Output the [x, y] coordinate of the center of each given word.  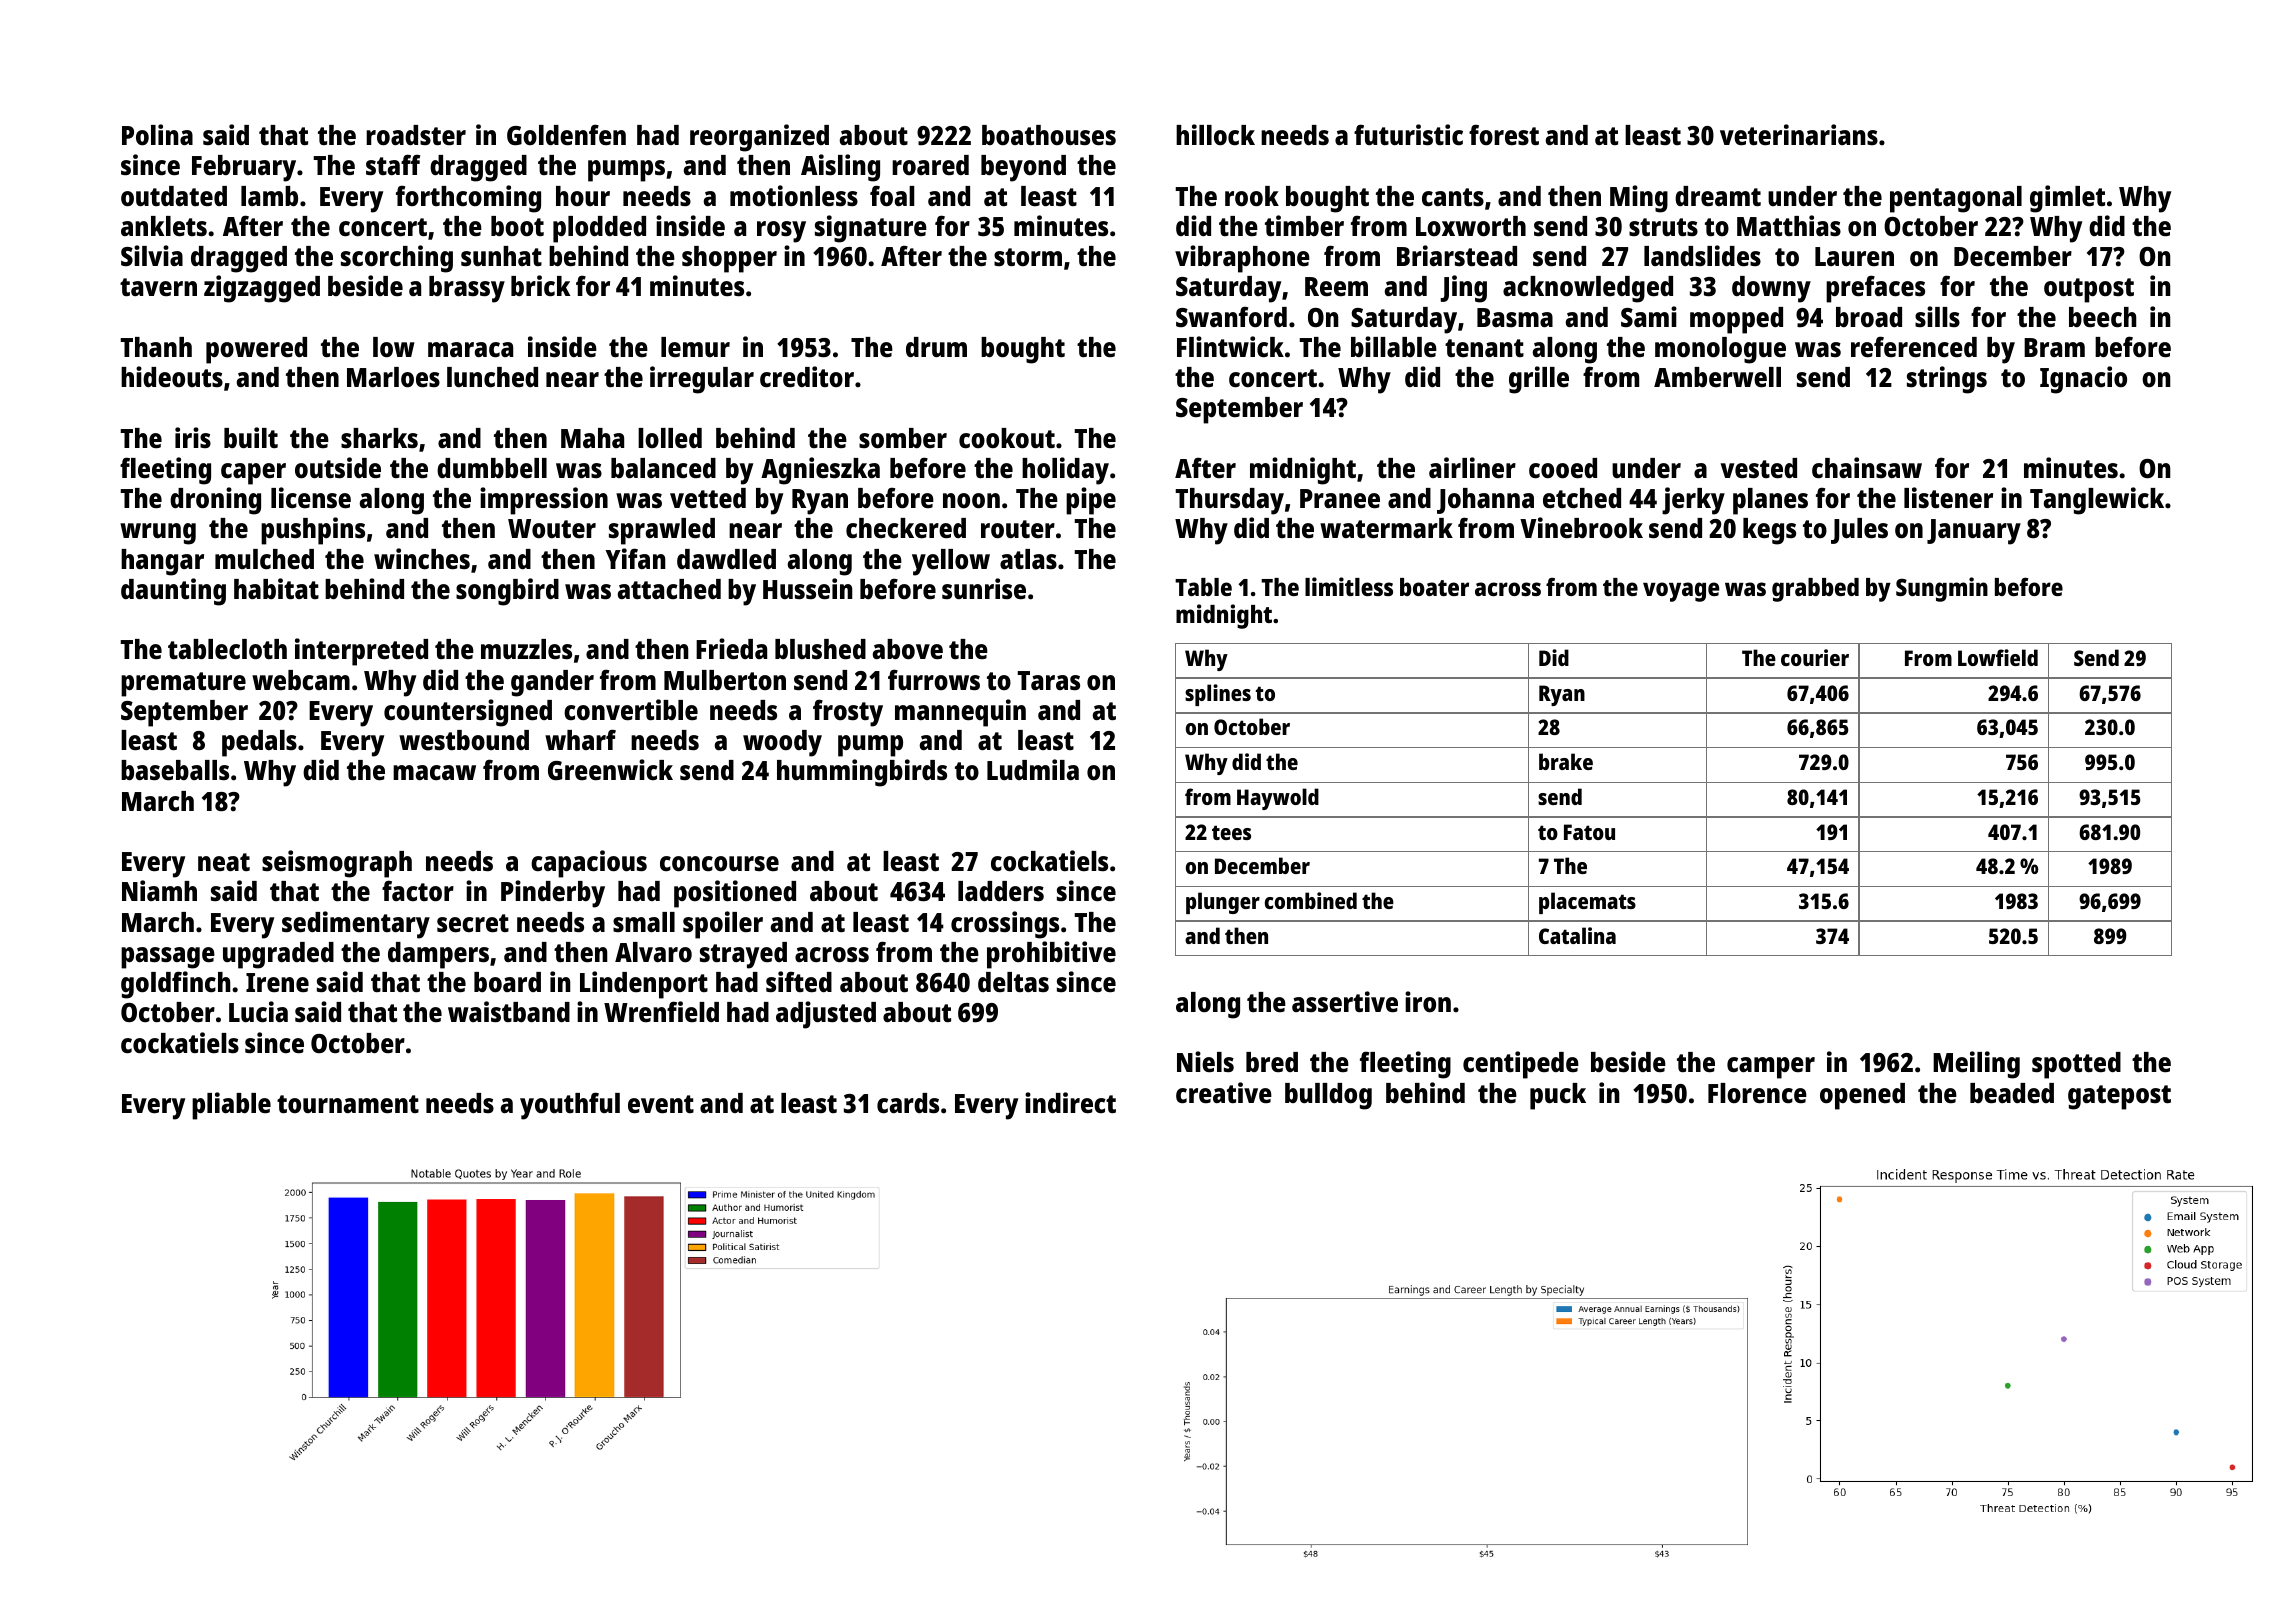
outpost [2089, 290]
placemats [1587, 903]
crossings [1005, 925]
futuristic [1408, 134]
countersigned [468, 713]
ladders [1001, 891]
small [644, 922]
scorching [397, 259]
